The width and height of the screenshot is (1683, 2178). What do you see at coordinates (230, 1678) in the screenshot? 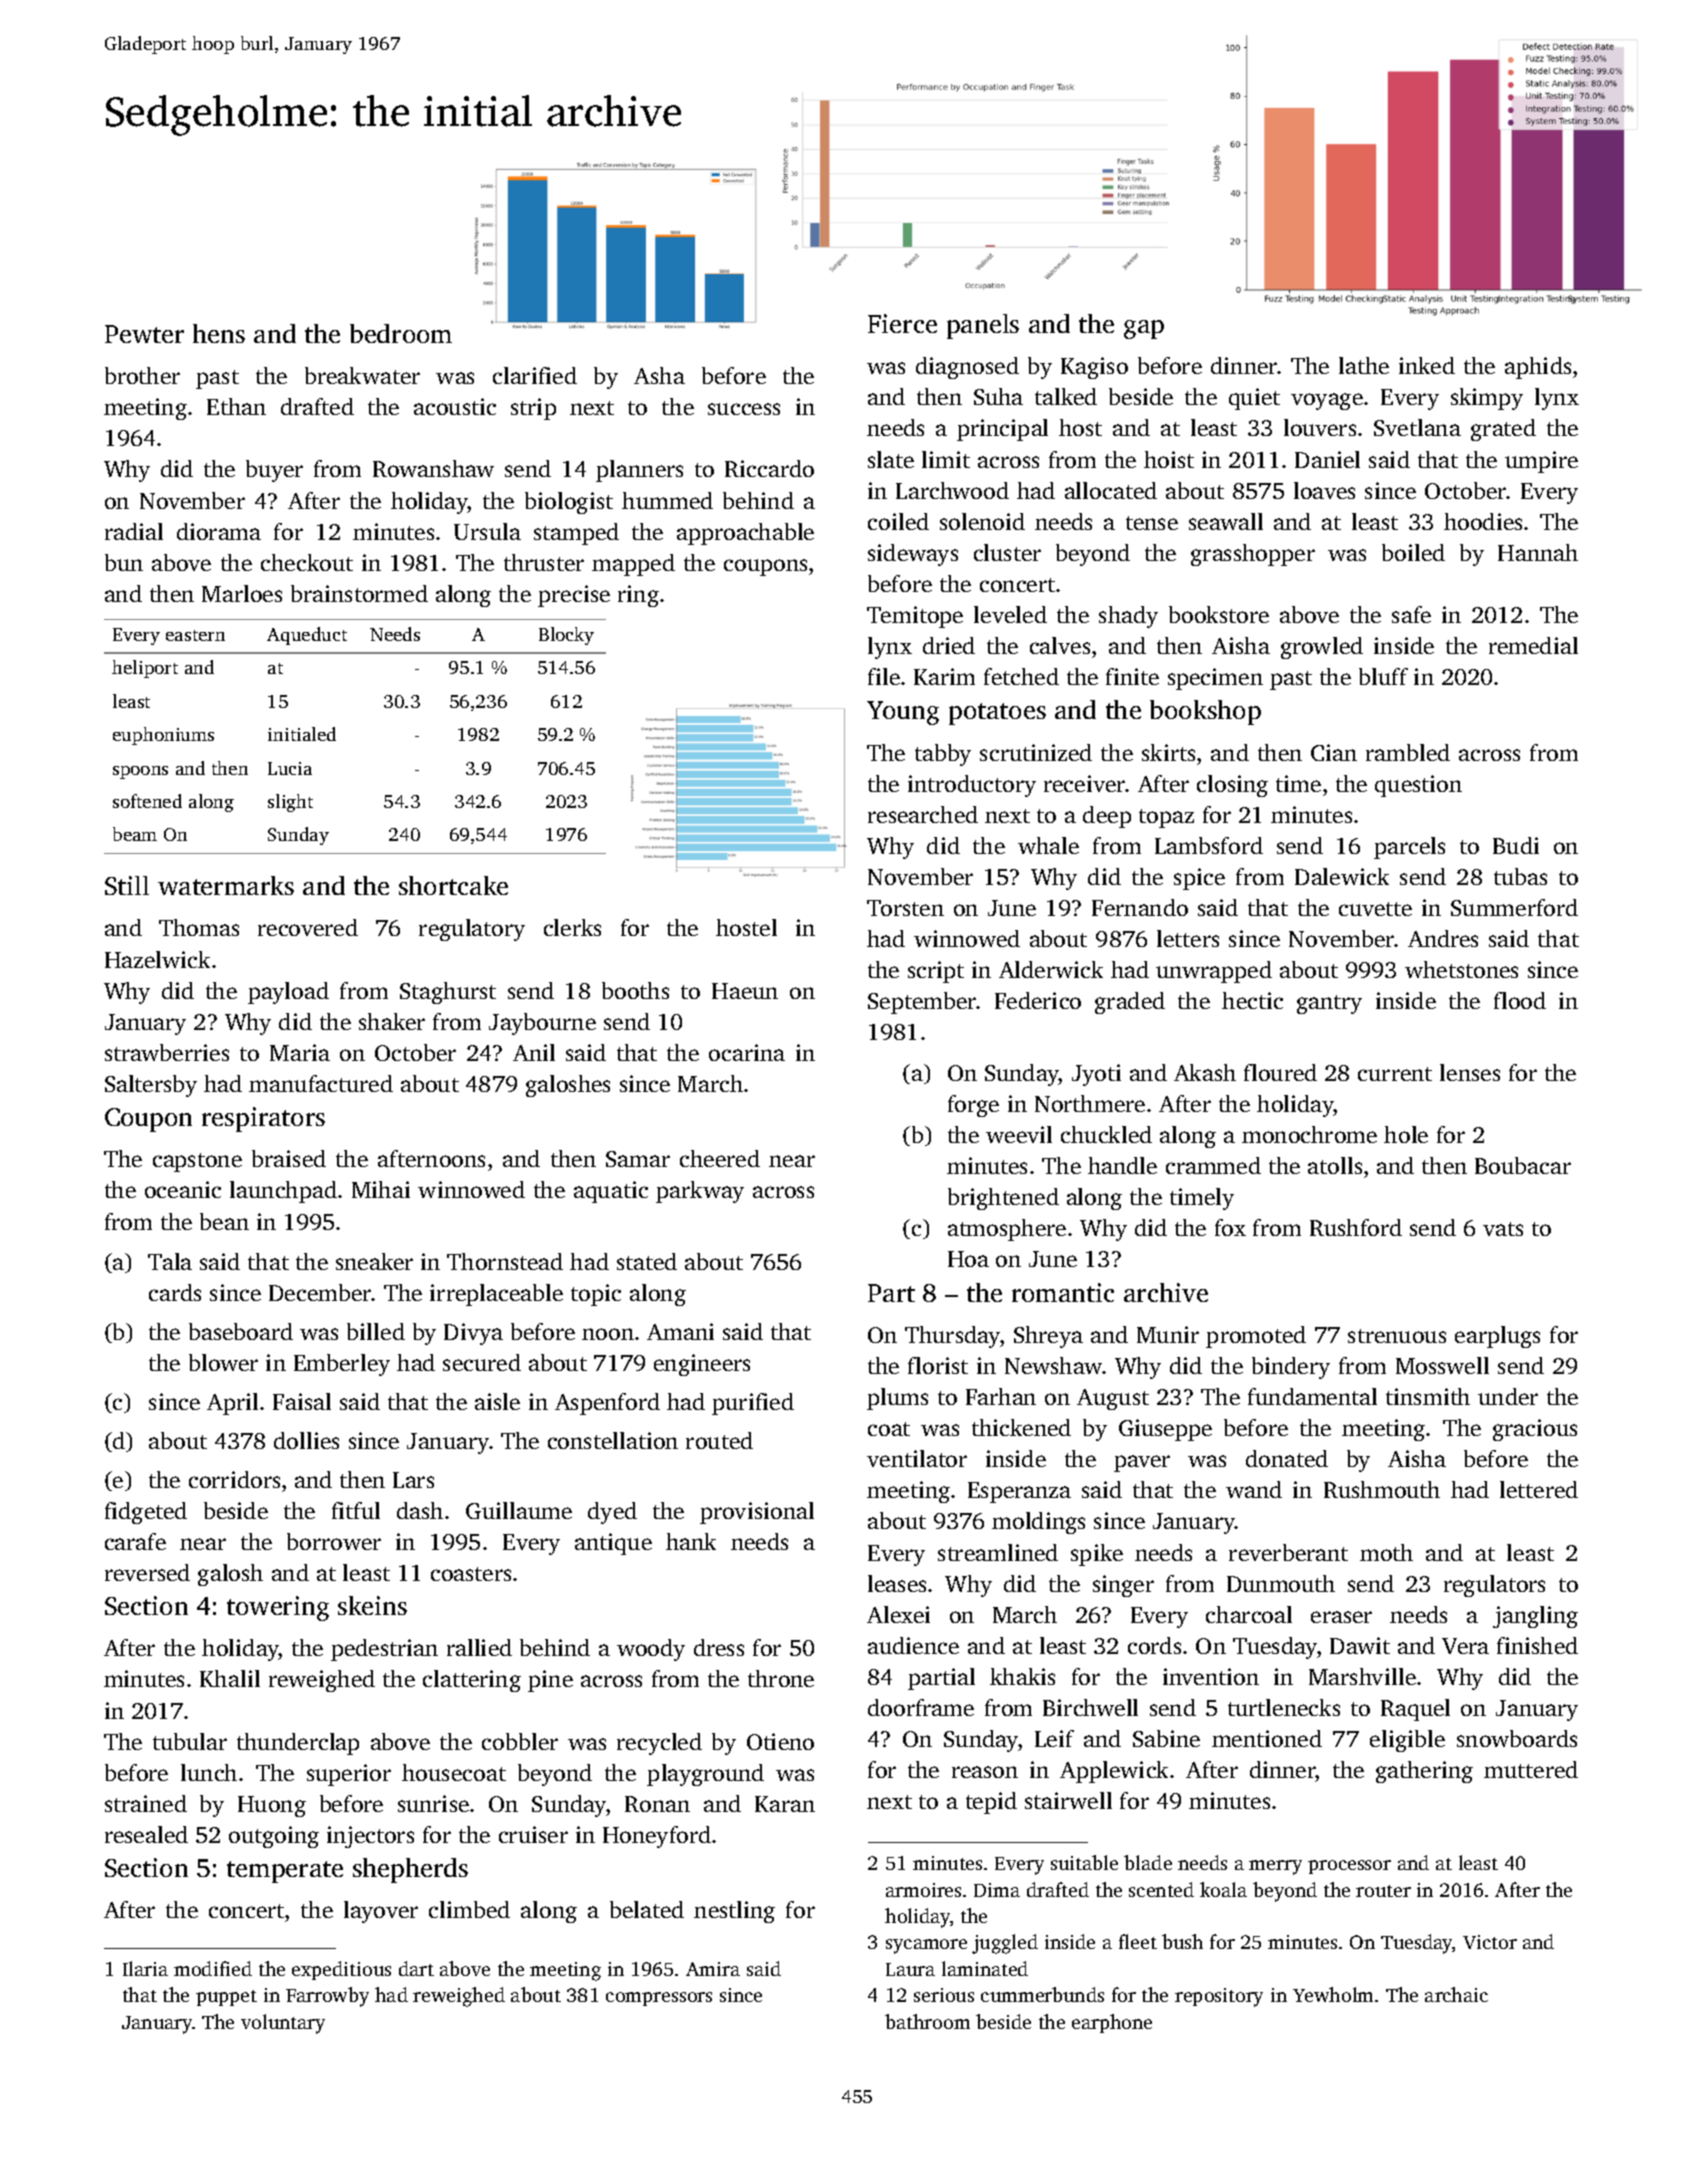
I see `Khalil` at bounding box center [230, 1678].
